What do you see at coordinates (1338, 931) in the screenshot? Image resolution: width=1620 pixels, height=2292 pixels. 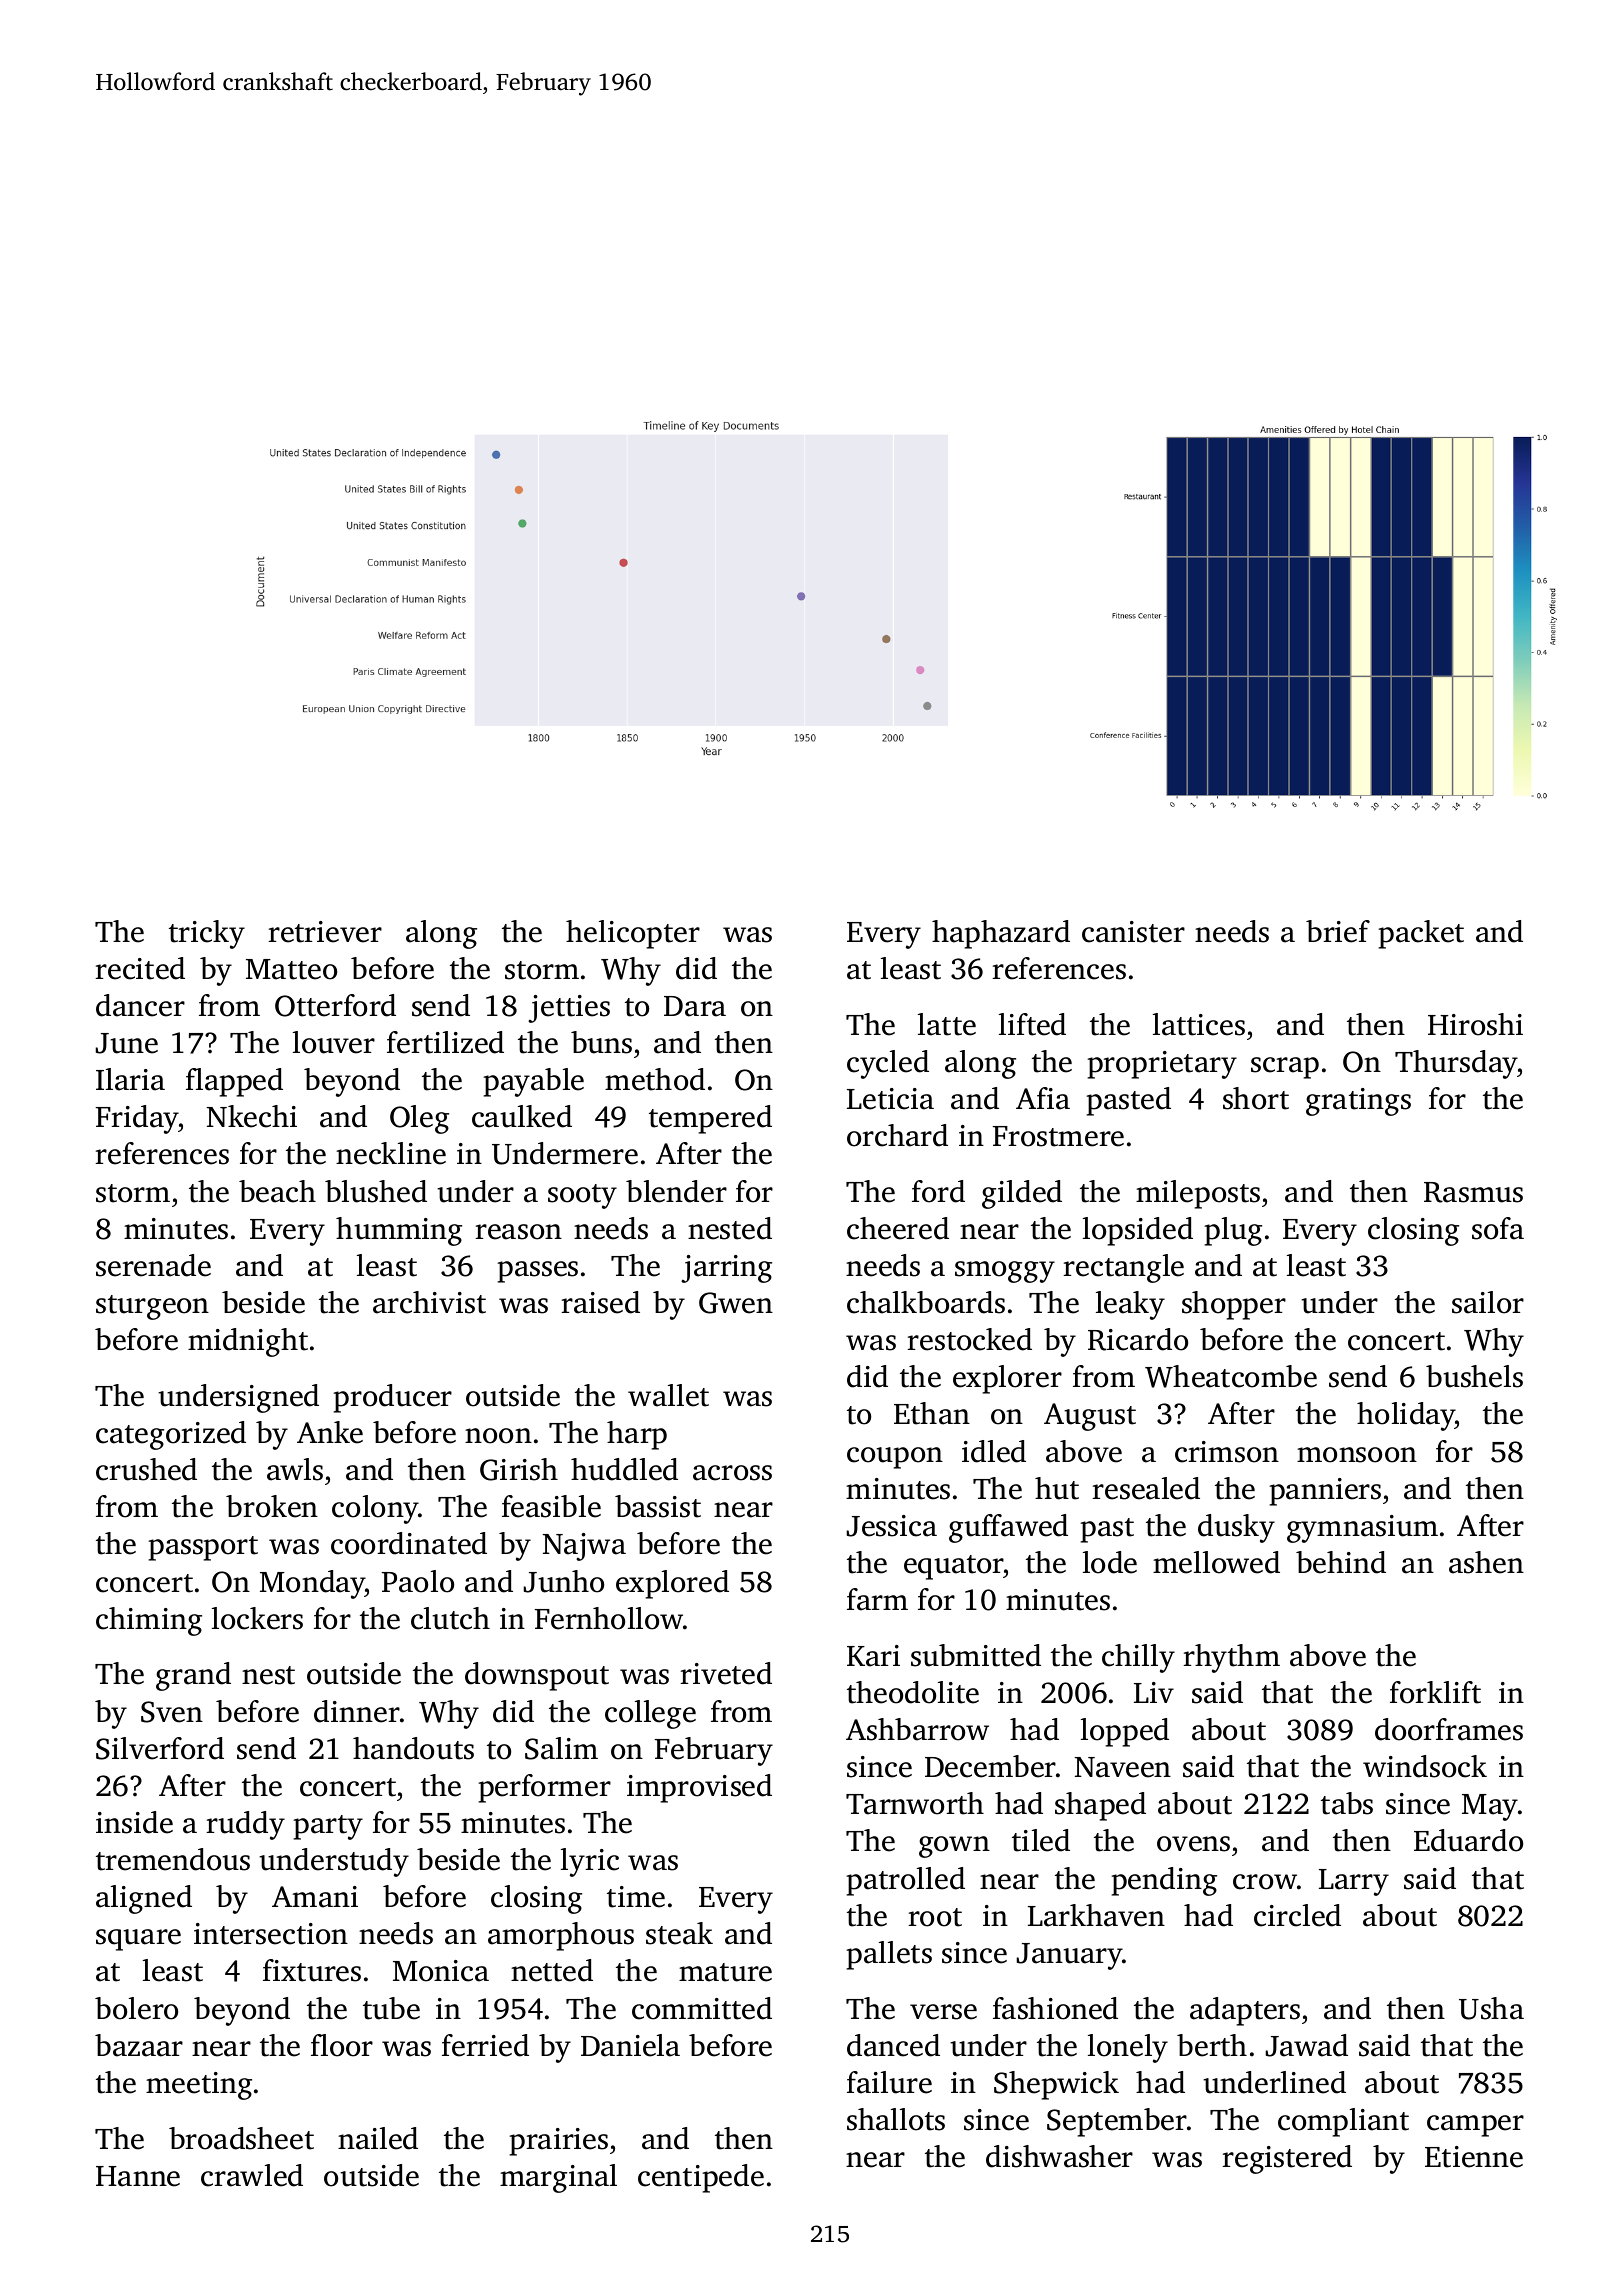 I see `brief` at bounding box center [1338, 931].
